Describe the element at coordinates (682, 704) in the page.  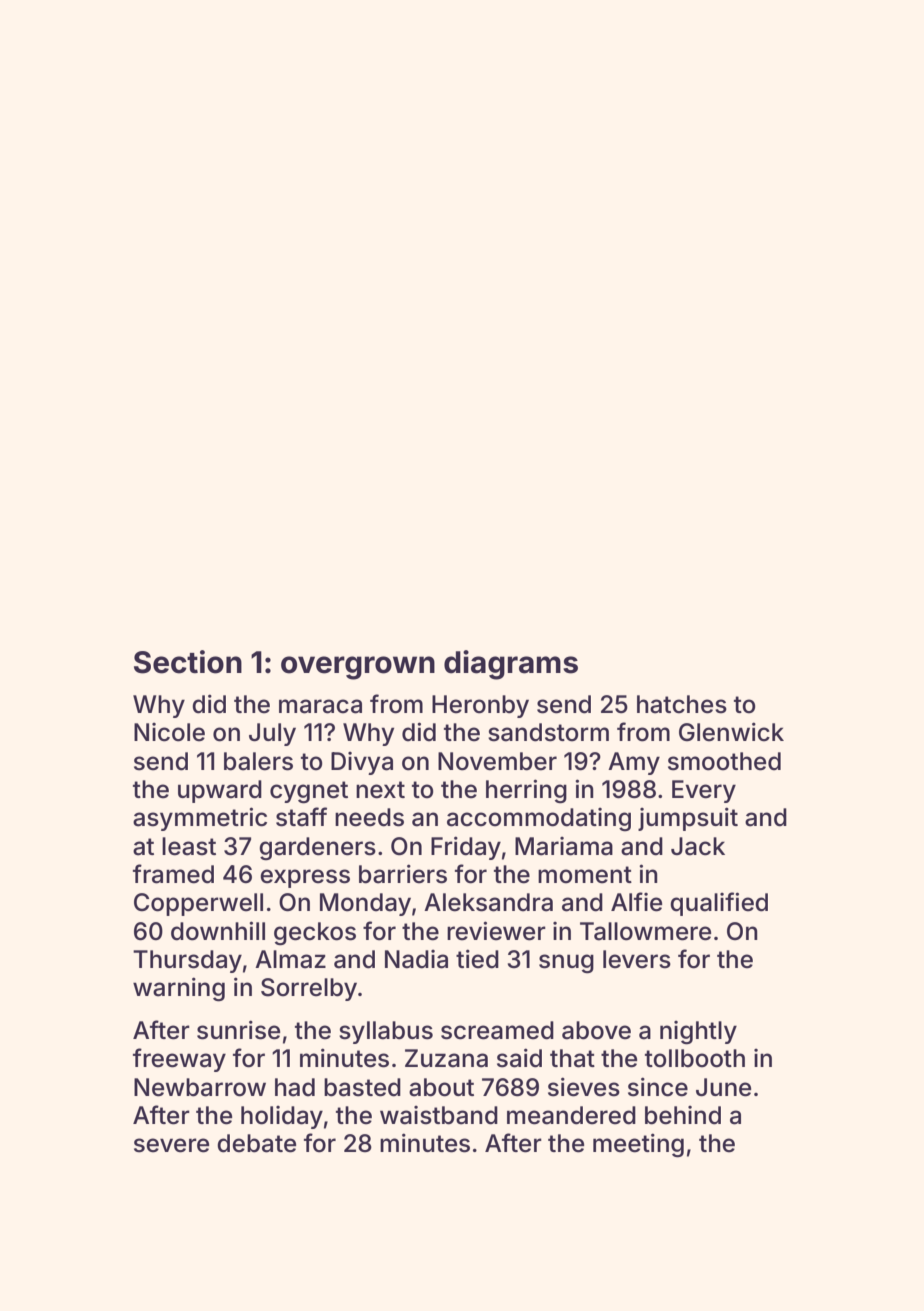
I see `hatches` at that location.
